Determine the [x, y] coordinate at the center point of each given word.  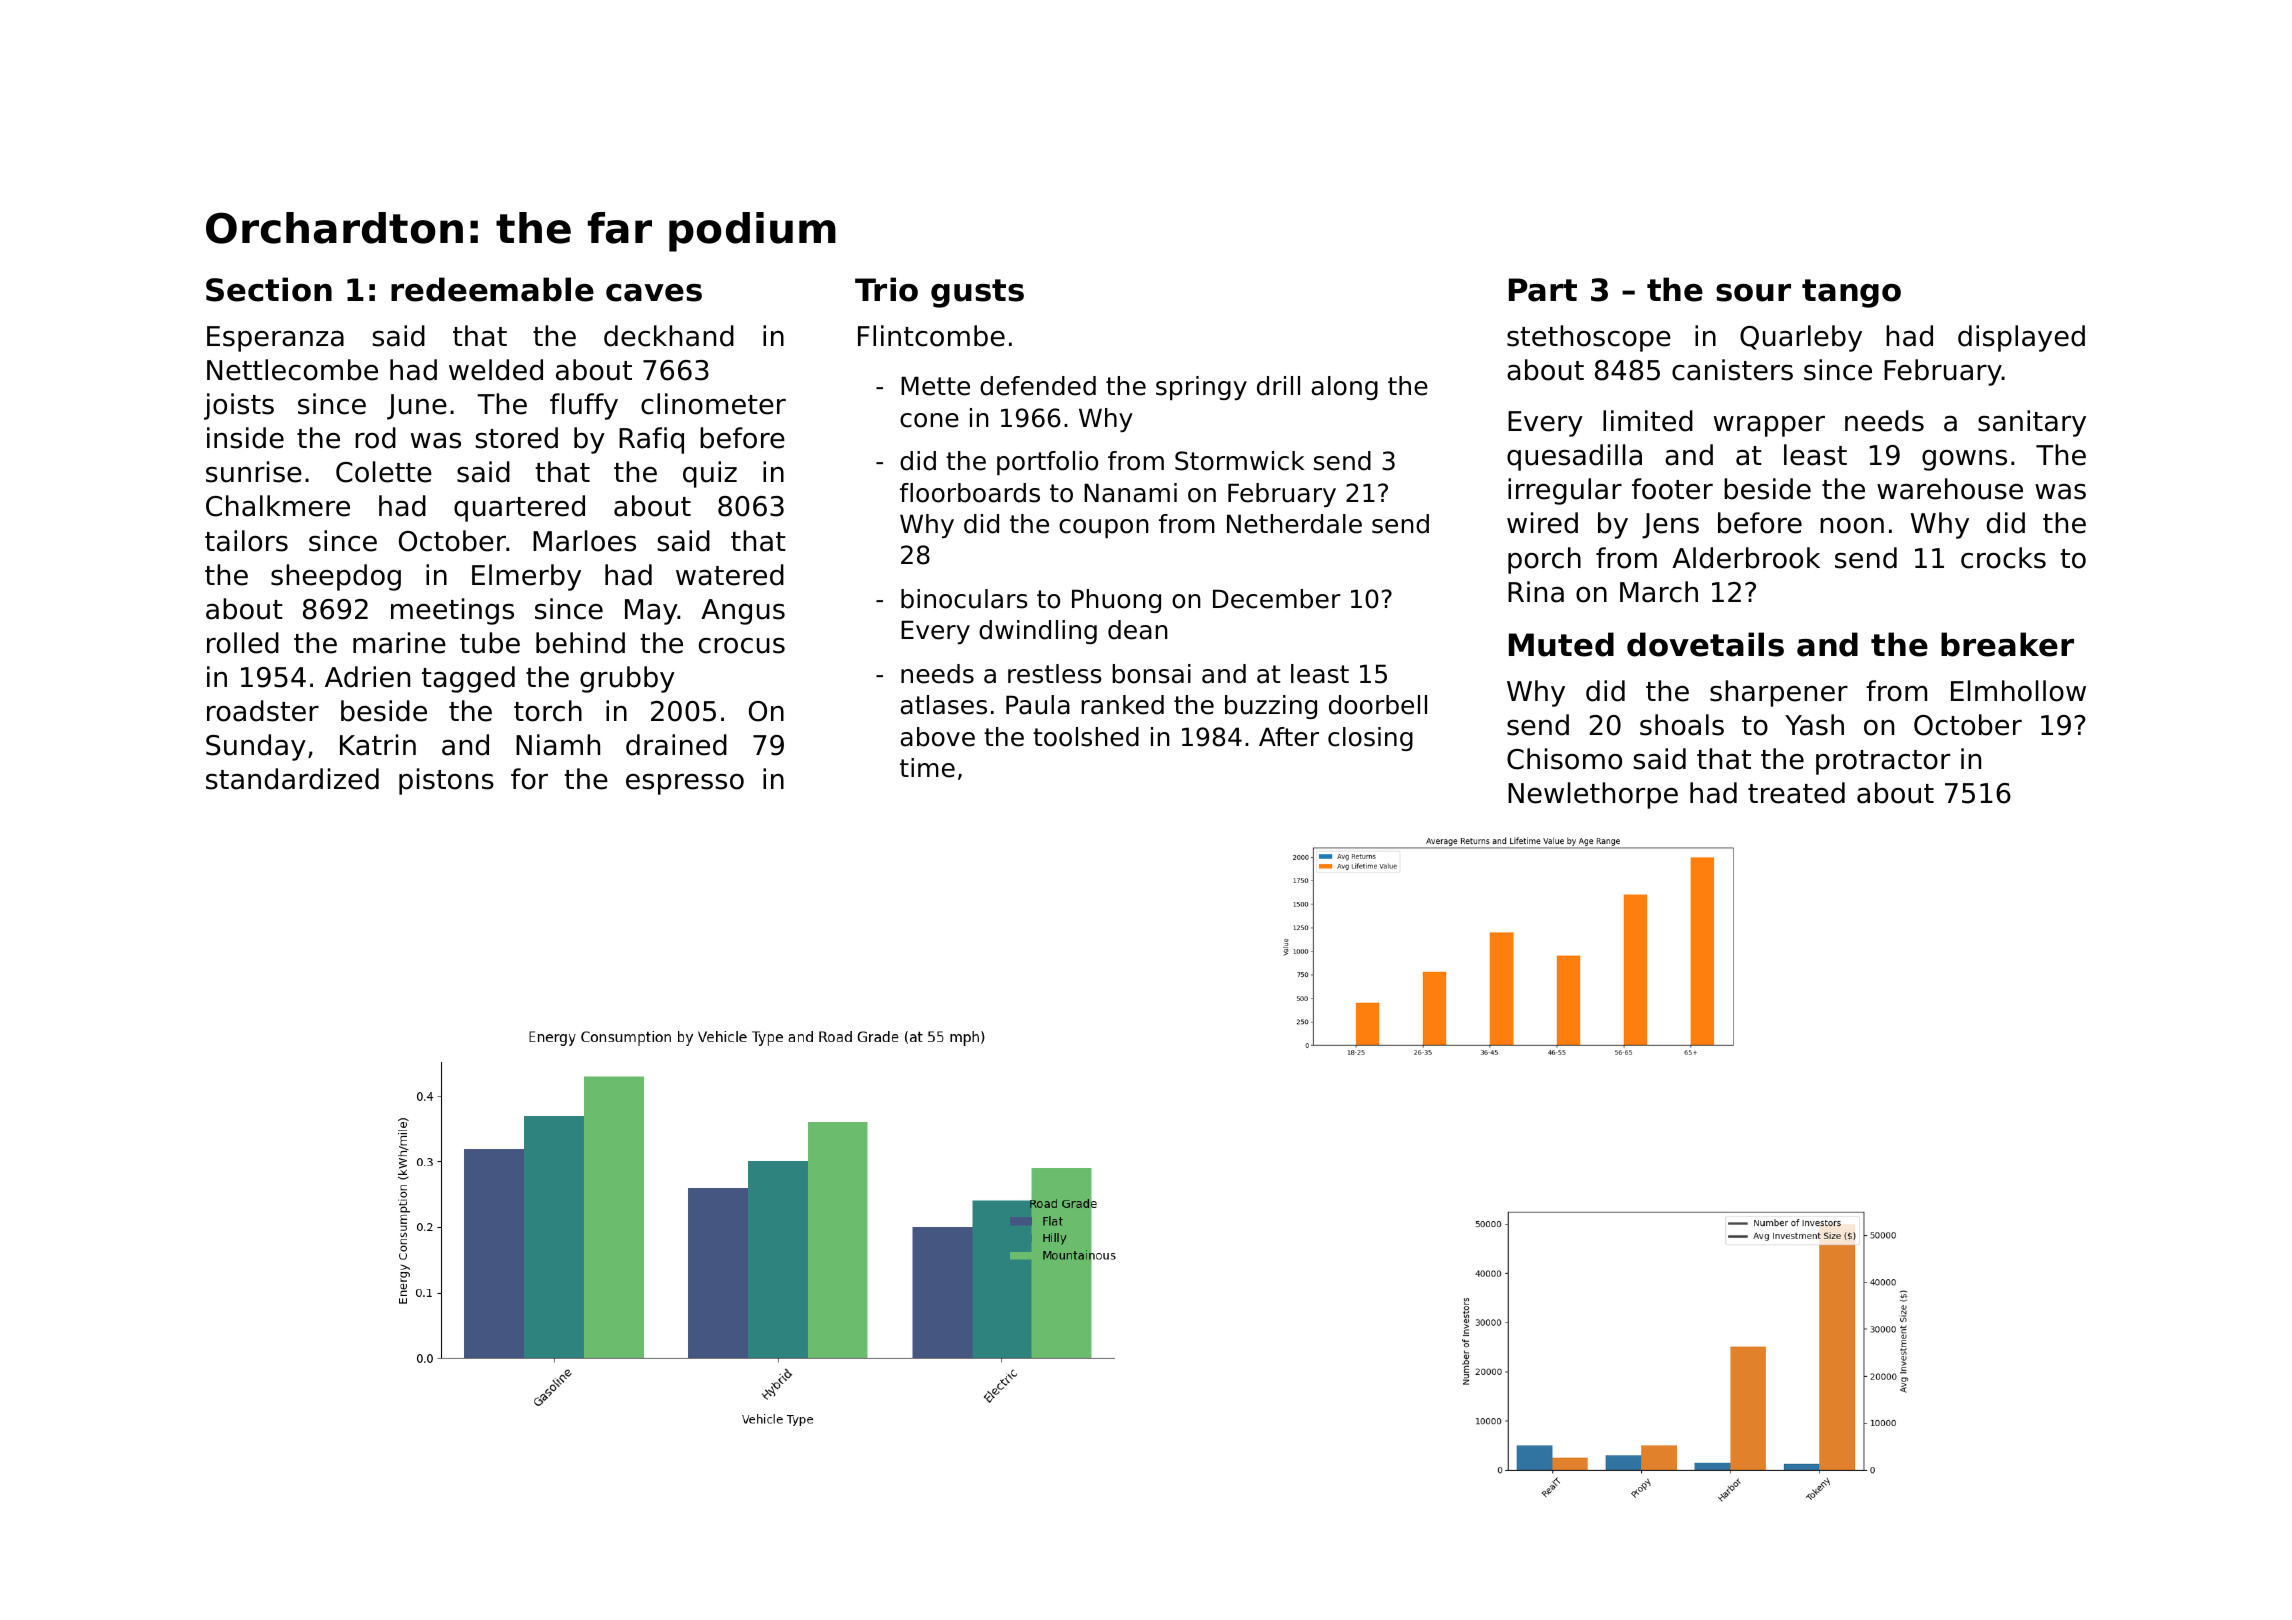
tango [1851, 293]
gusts [977, 293]
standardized [292, 779]
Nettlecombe [292, 370]
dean [1138, 630]
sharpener [1779, 693]
